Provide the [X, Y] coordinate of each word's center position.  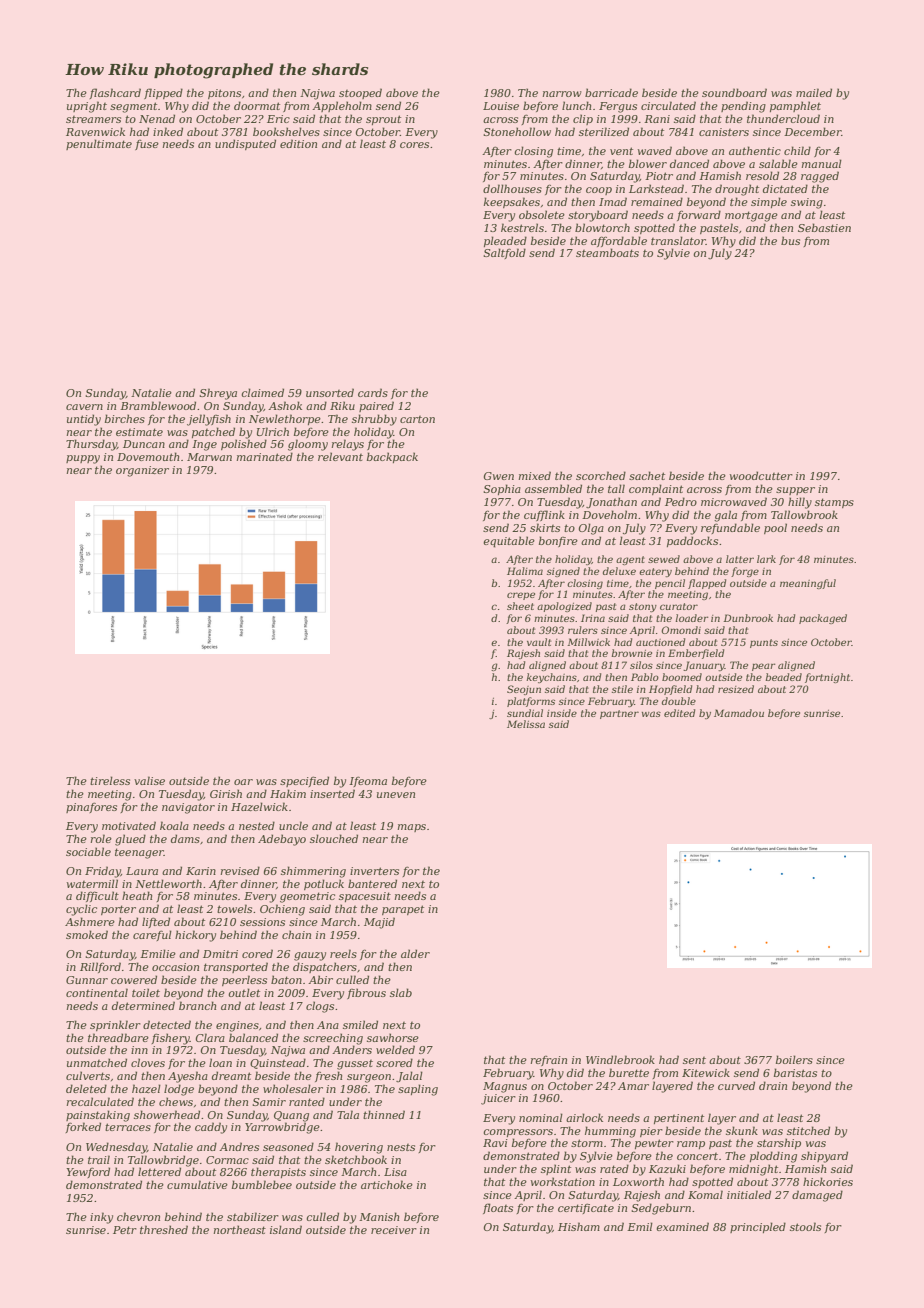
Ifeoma [368, 781]
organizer [142, 471]
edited [679, 713]
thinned [384, 1114]
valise [149, 780]
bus [790, 240]
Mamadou [739, 713]
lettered [159, 1171]
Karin [201, 871]
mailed [814, 92]
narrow [562, 94]
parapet [403, 910]
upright [87, 107]
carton [417, 419]
